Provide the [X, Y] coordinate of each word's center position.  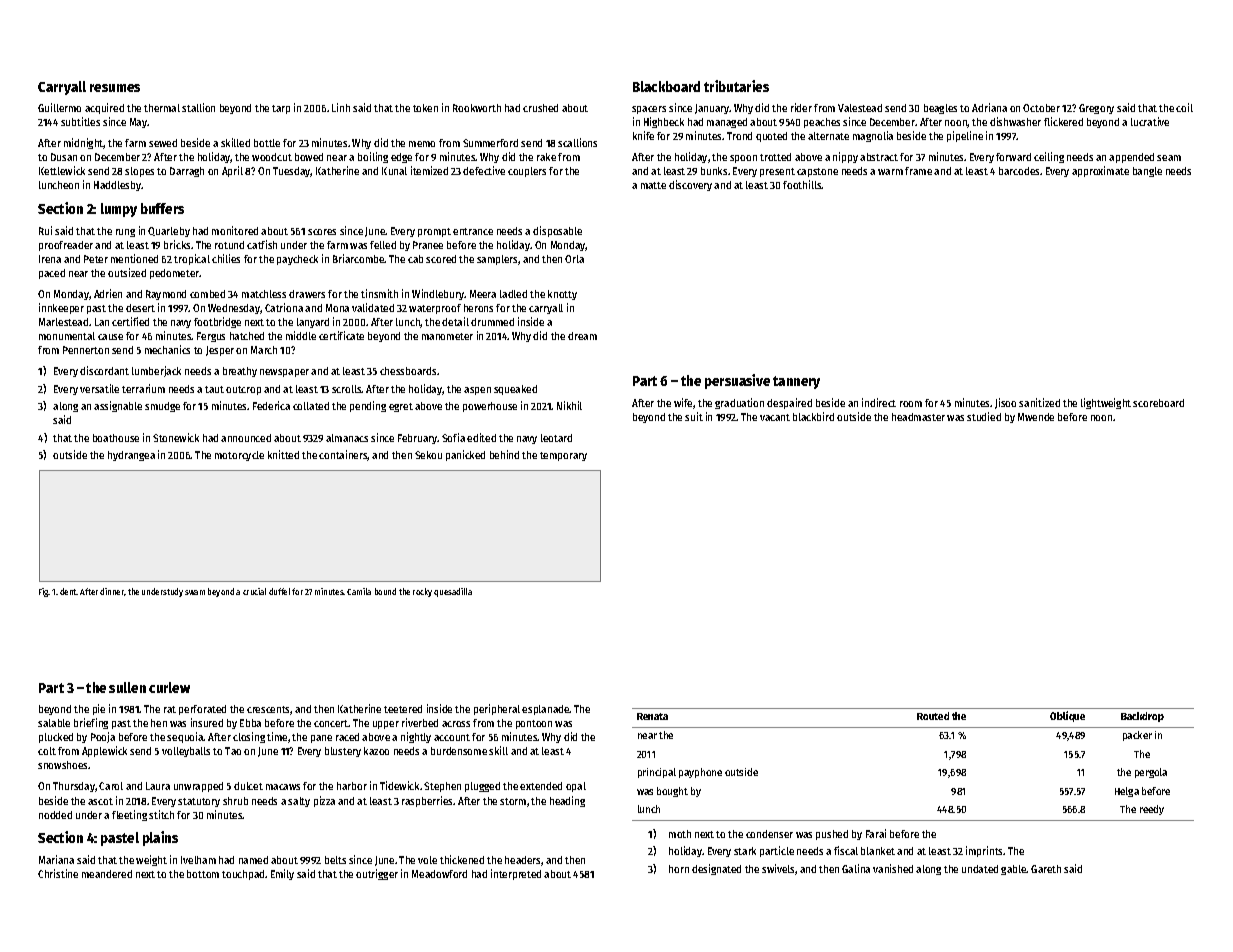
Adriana [989, 107]
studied [984, 416]
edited [481, 437]
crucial [254, 591]
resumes [115, 88]
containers [343, 455]
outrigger [377, 874]
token [425, 108]
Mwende [1036, 417]
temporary [563, 456]
